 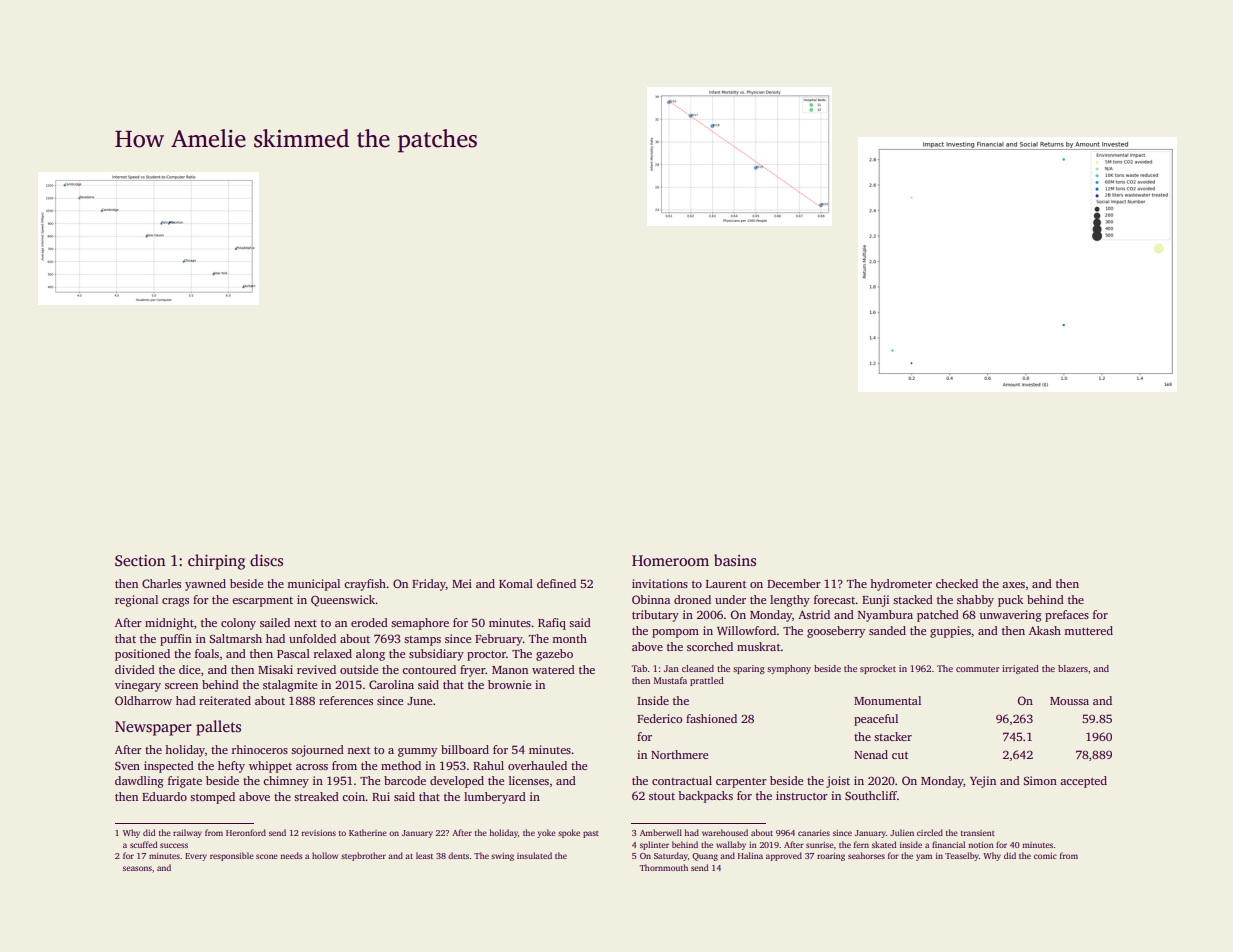 I want to click on brownie, so click(x=509, y=684).
